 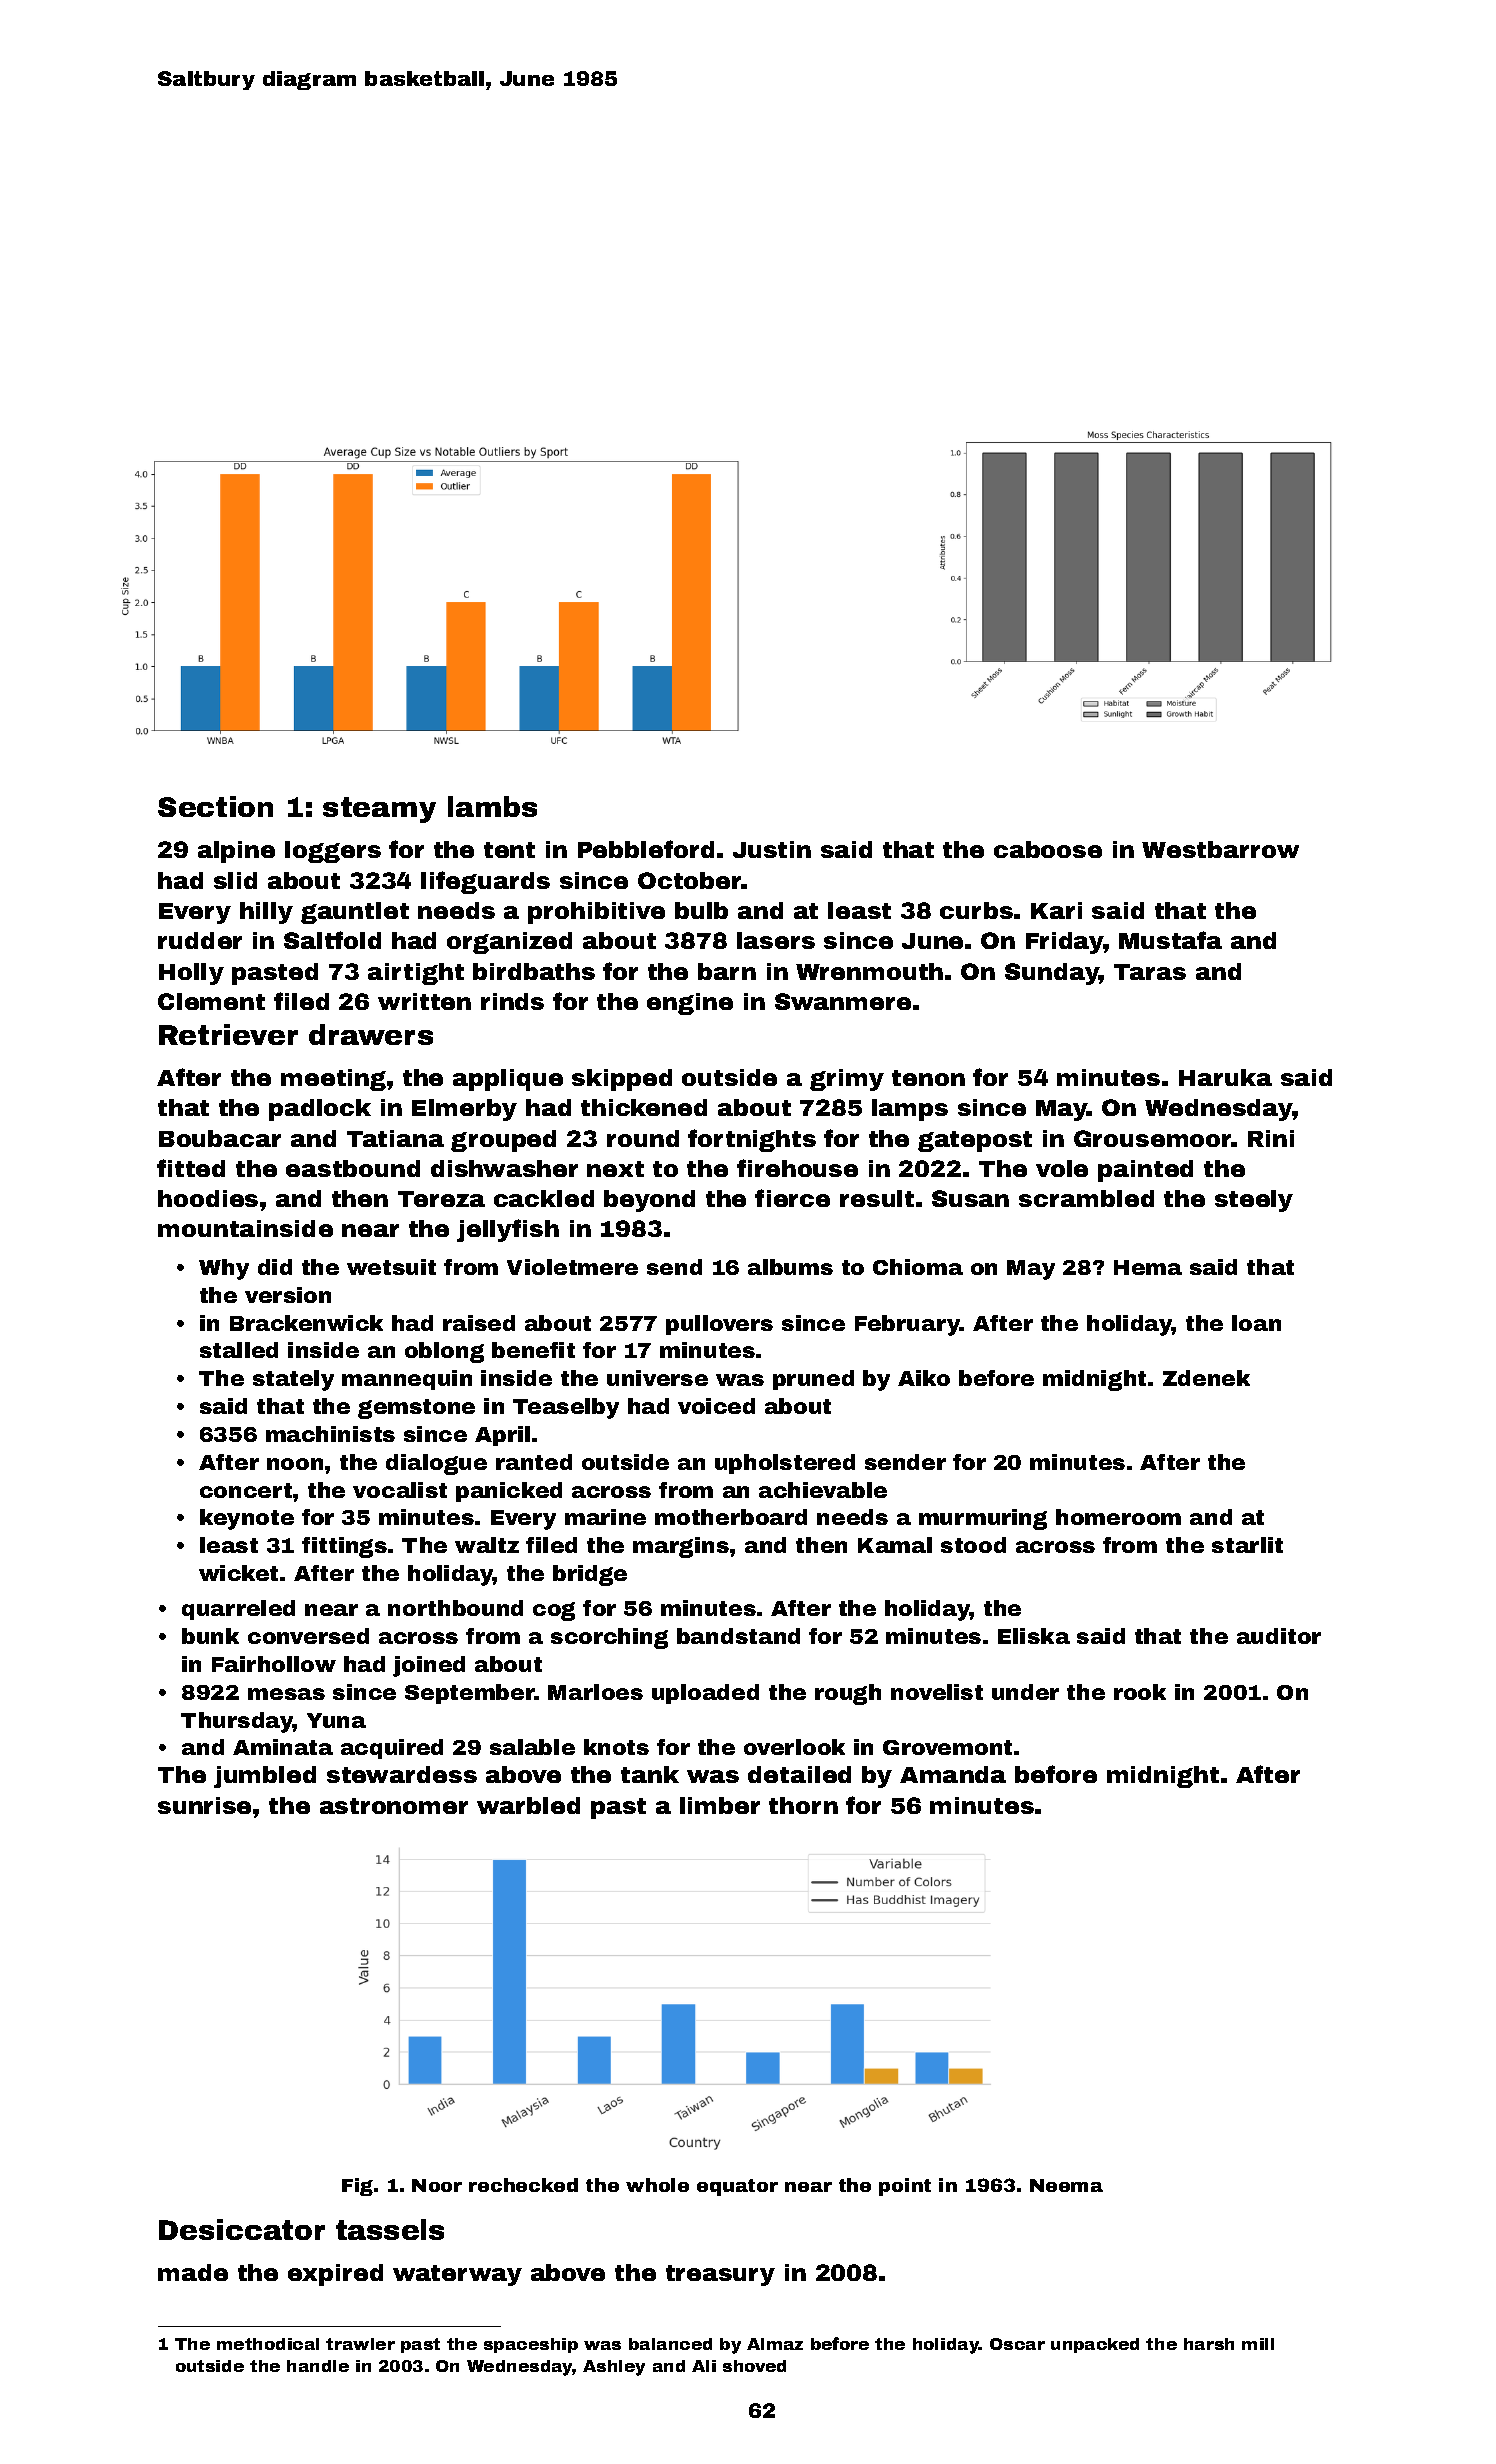 What do you see at coordinates (848, 1694) in the page?
I see `rough` at bounding box center [848, 1694].
